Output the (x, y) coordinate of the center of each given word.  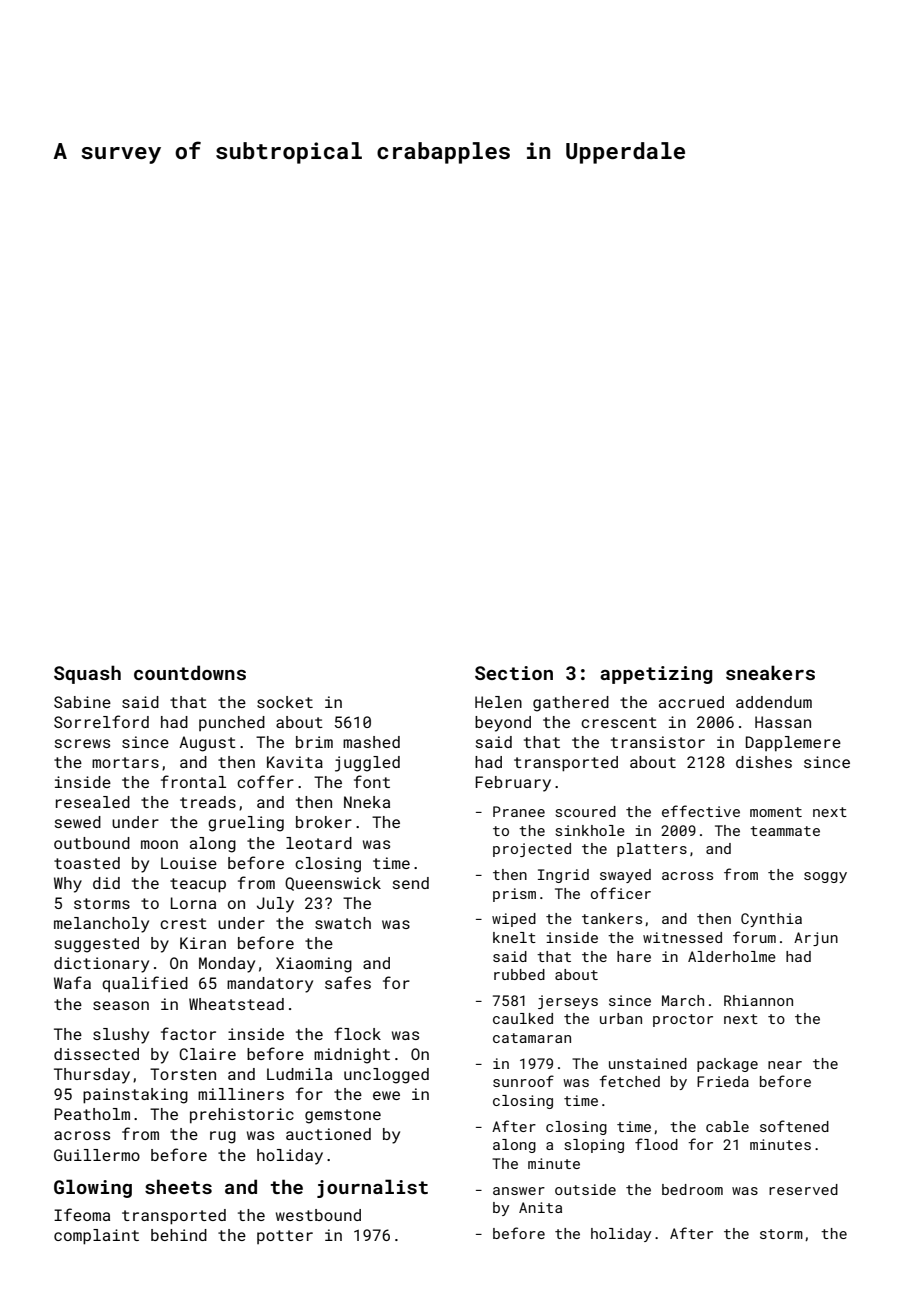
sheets (178, 1186)
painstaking (135, 1096)
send (411, 883)
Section (514, 673)
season (121, 1005)
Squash (87, 674)
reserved (803, 1189)
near (785, 1065)
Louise (189, 863)
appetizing (656, 675)
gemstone (343, 1116)
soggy (825, 877)
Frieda (723, 1081)
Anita (540, 1207)
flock (357, 1033)
